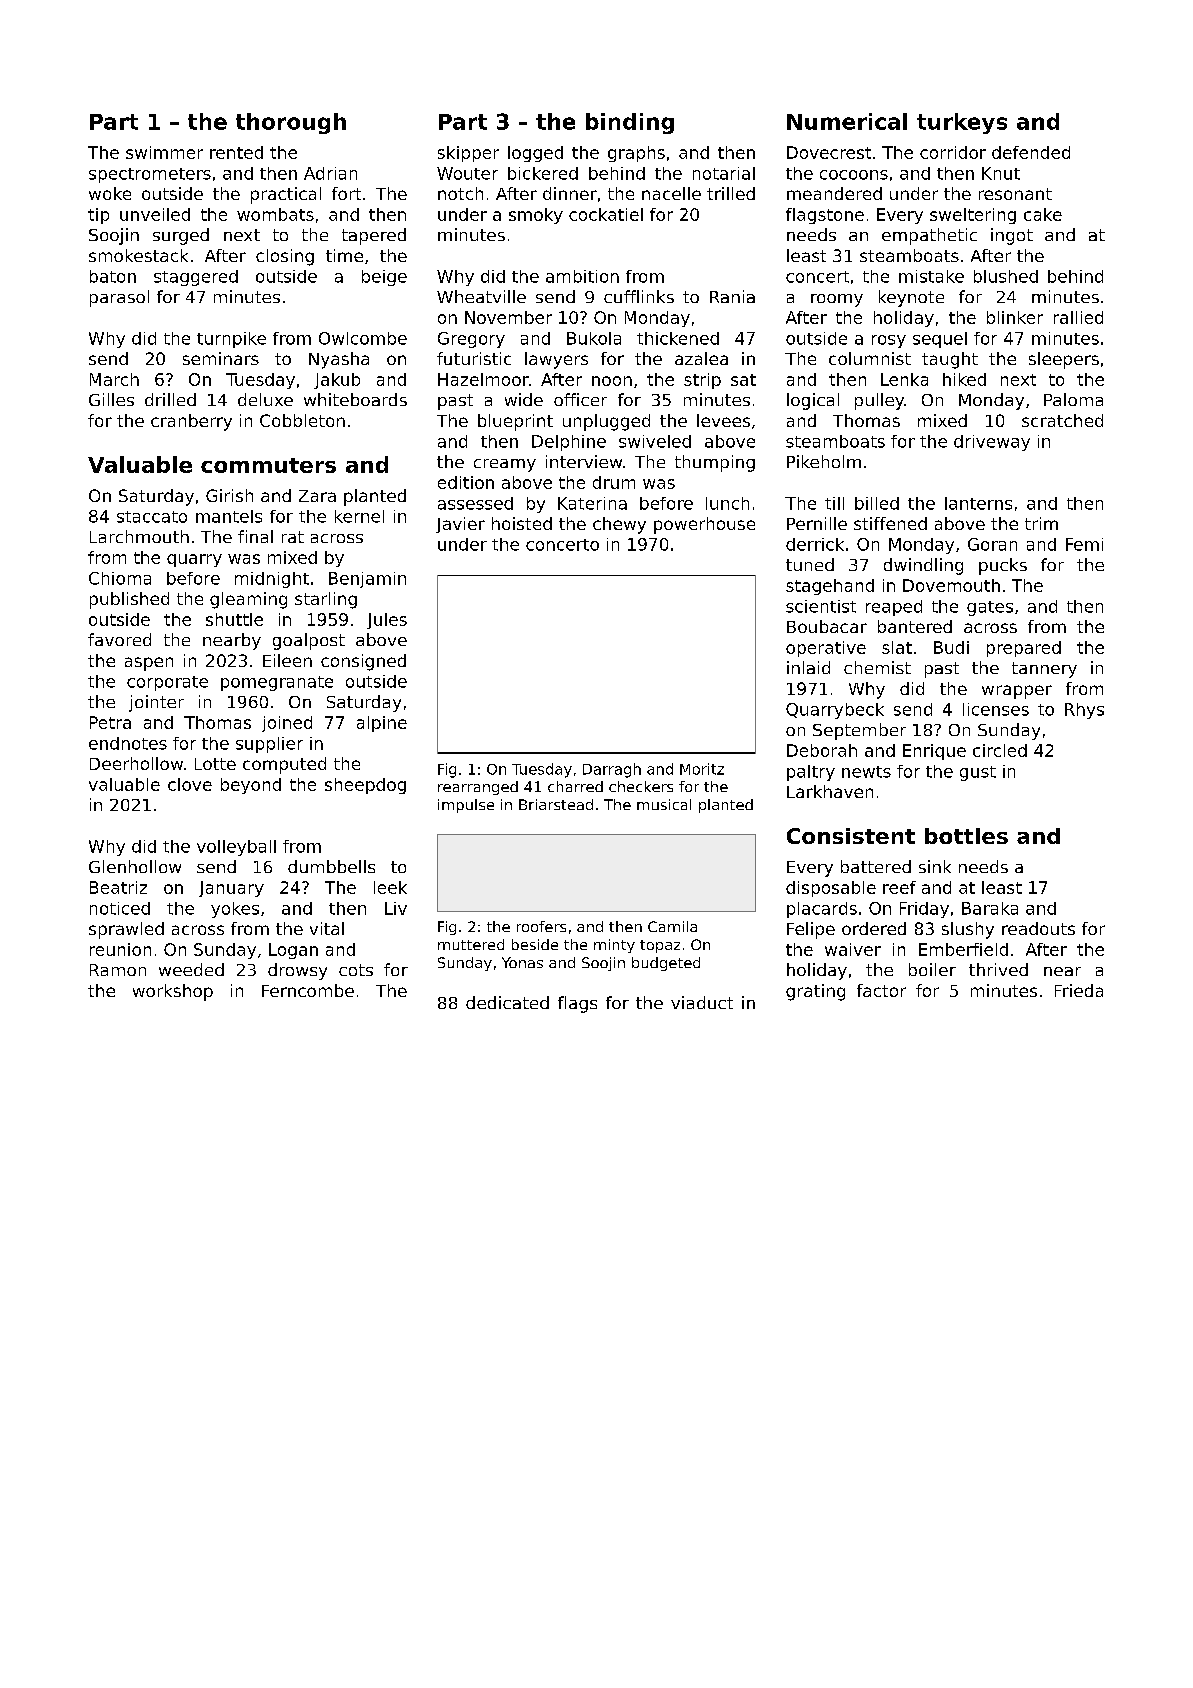 This document has height=1688, width=1193. Describe the element at coordinates (815, 992) in the document. I see `grating` at that location.
